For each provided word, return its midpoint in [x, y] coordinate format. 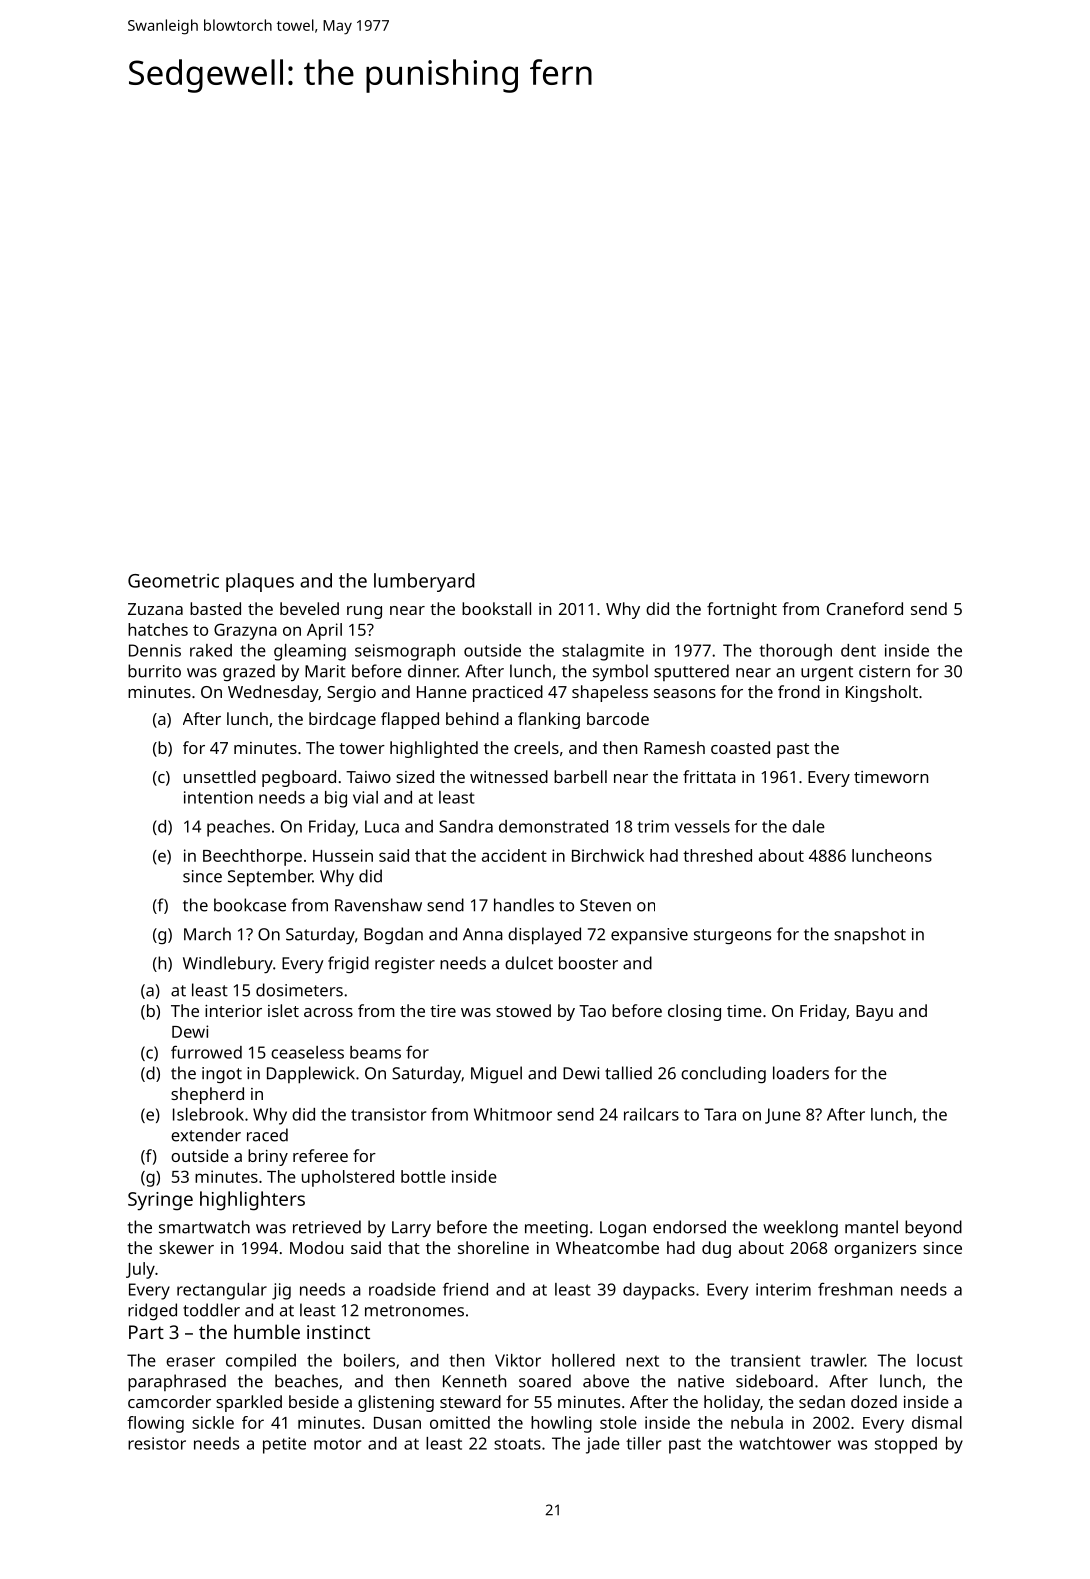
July [140, 1270]
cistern [884, 671]
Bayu [874, 1013]
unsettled [220, 776]
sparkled [249, 1403]
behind [472, 718]
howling [561, 1424]
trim [653, 826]
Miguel [496, 1074]
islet [283, 1010]
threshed [717, 855]
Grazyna [245, 631]
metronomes [414, 1311]
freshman [855, 1289]
